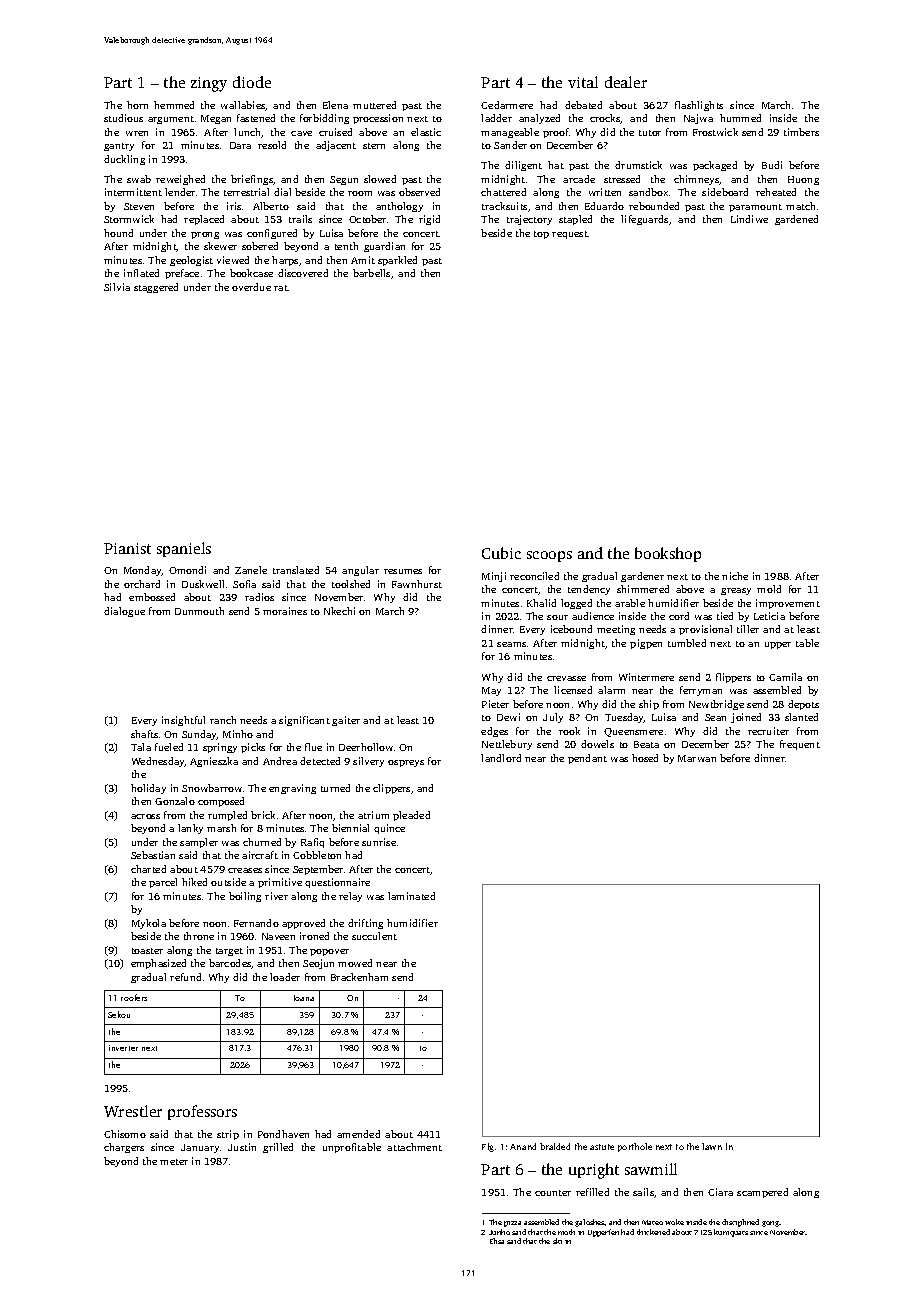 This screenshot has width=924, height=1308. I want to click on top, so click(541, 235).
